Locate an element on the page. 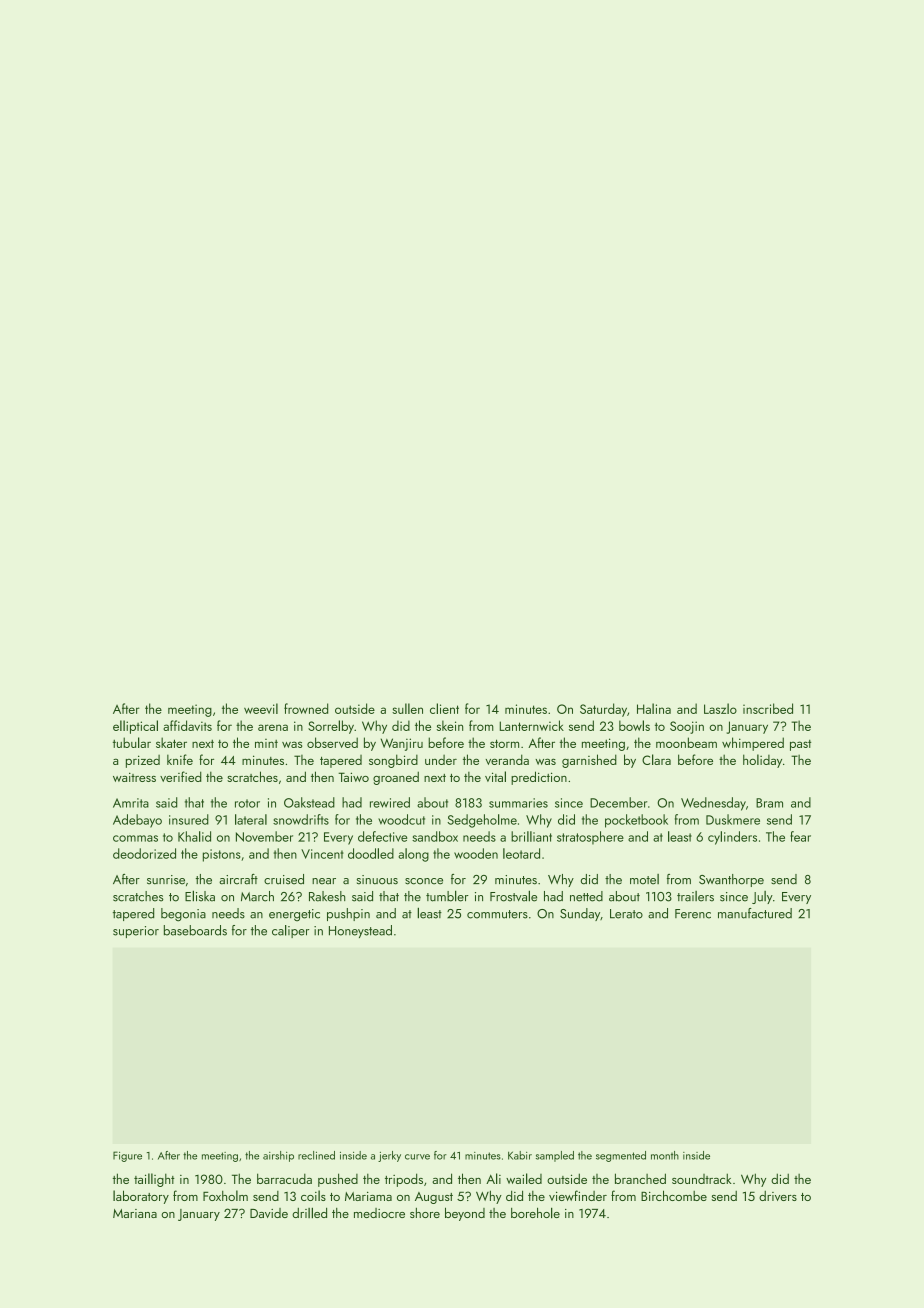  Laszlo is located at coordinates (720, 708).
